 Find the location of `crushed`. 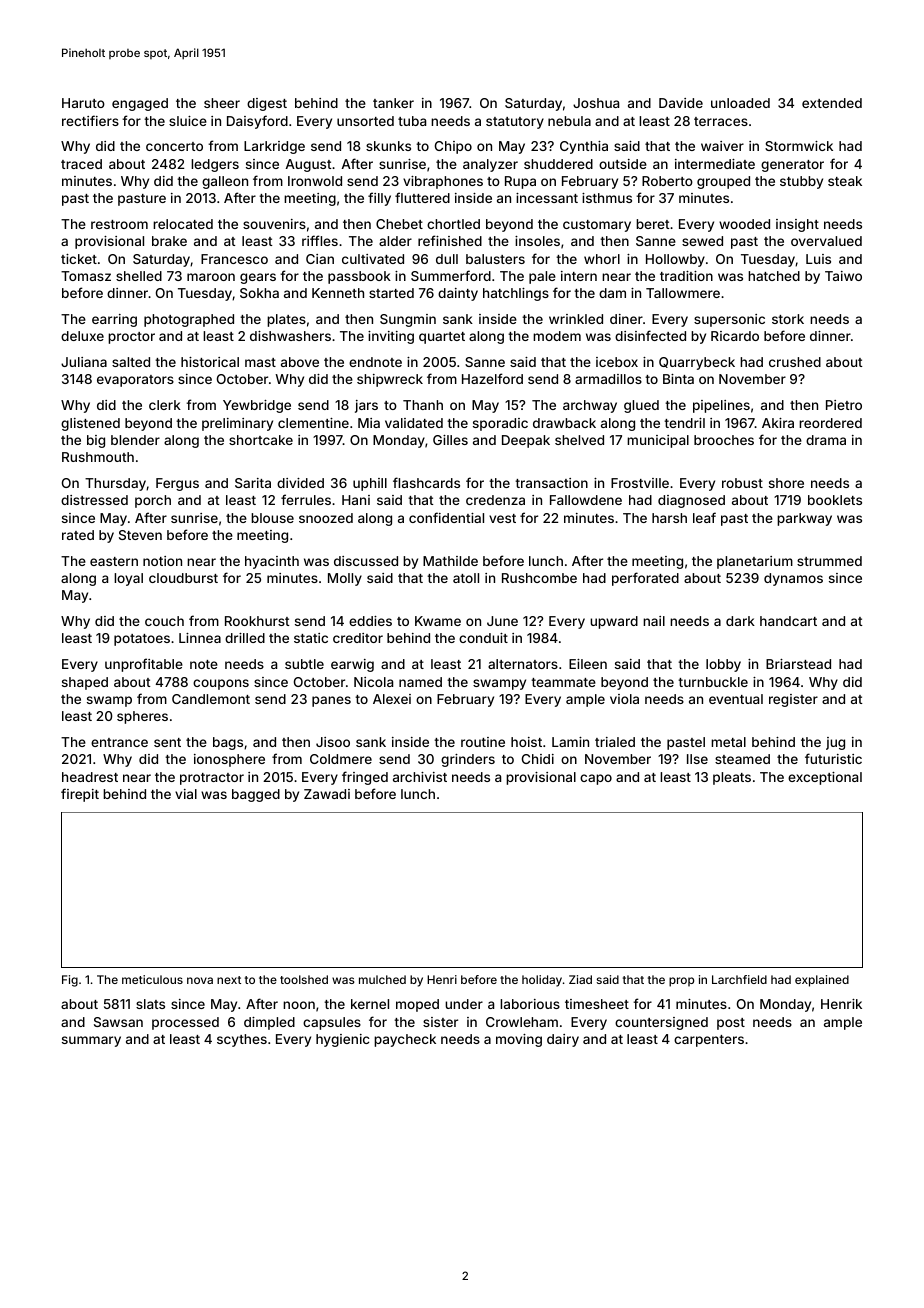

crushed is located at coordinates (795, 362).
